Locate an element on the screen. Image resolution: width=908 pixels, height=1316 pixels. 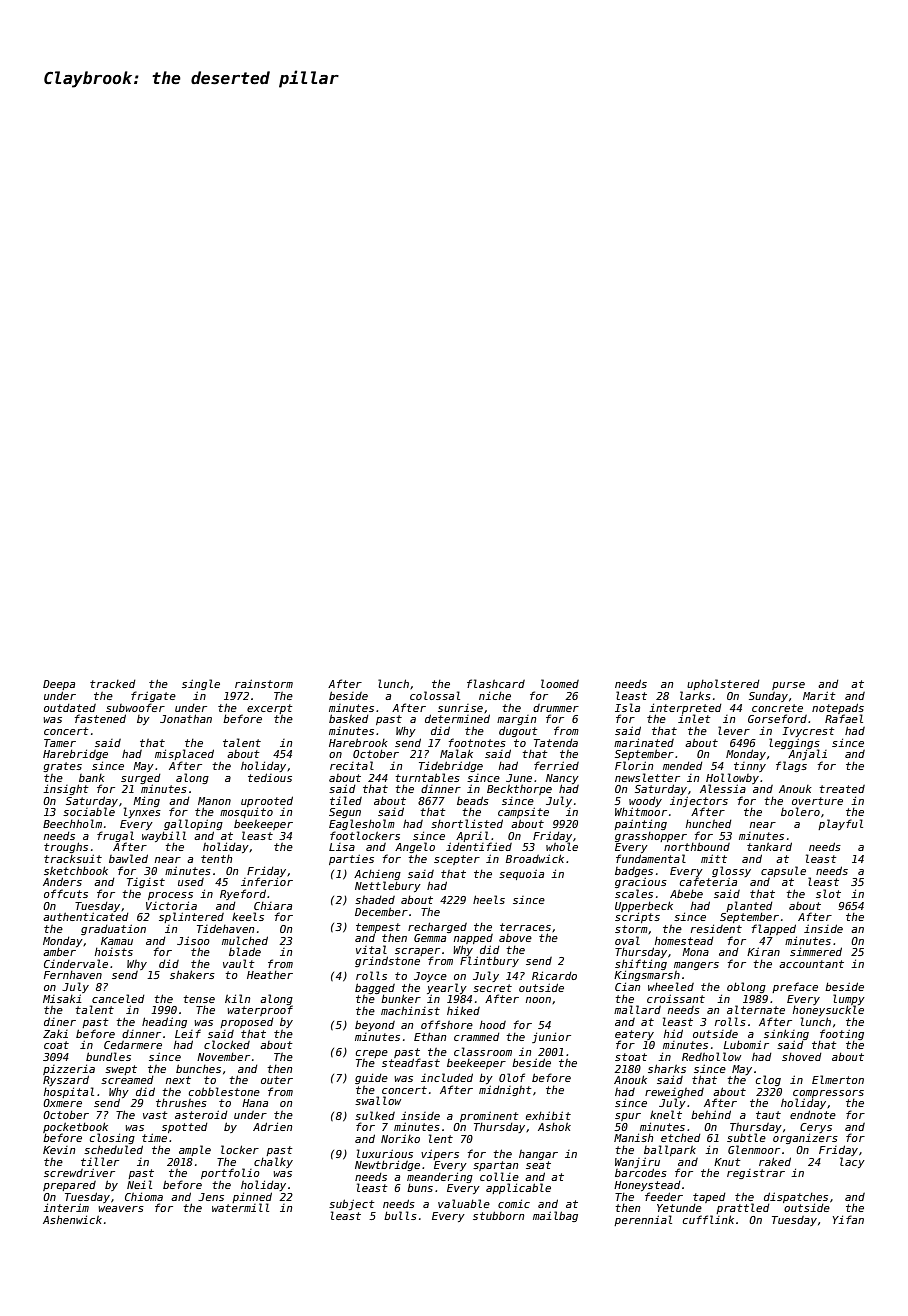
midnight is located at coordinates (505, 1090).
